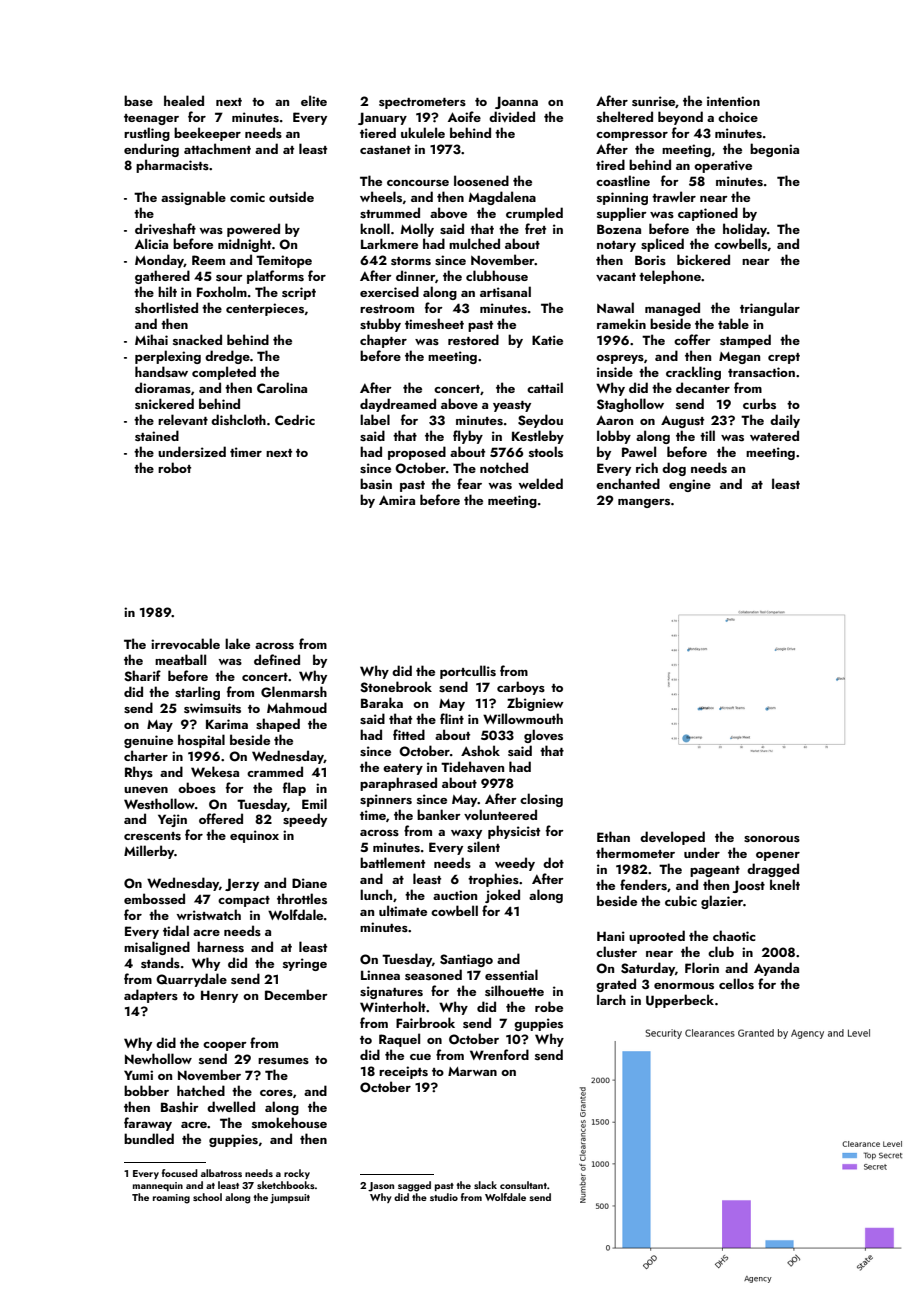 This screenshot has height=1308, width=924. Describe the element at coordinates (171, 1199) in the screenshot. I see `roaming` at that location.
